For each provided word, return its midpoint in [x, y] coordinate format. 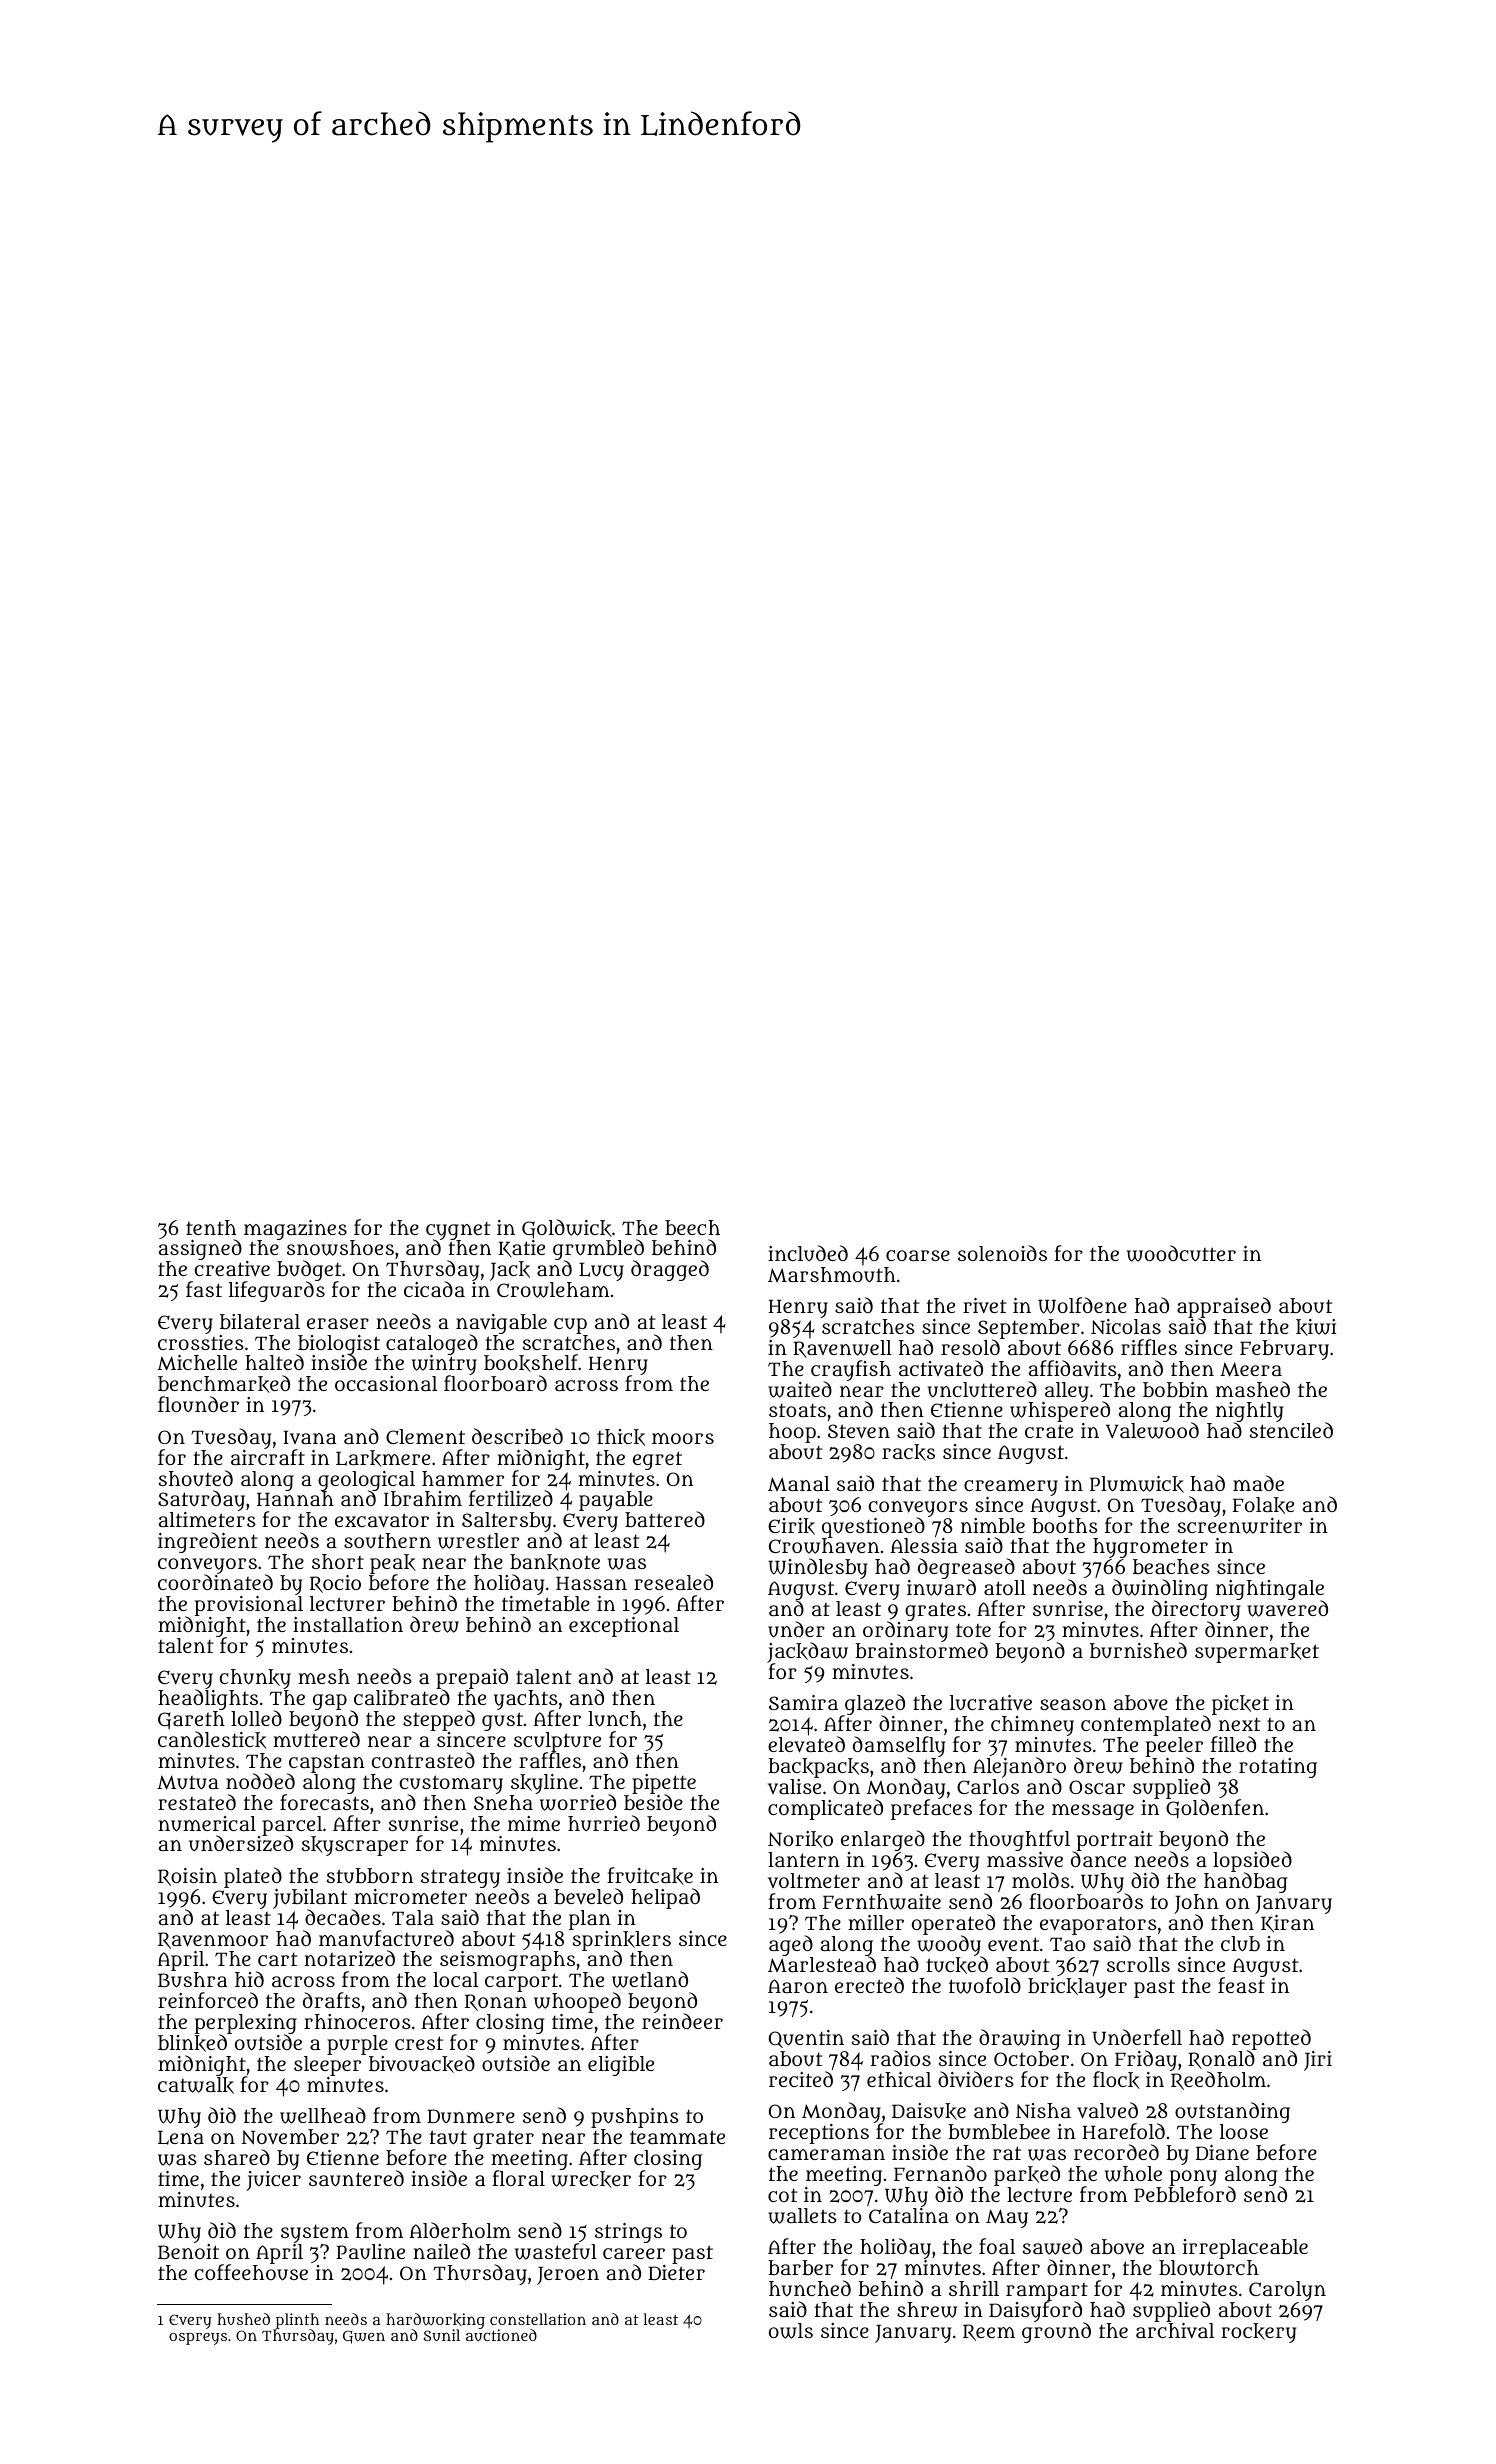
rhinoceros [357, 2021]
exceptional [624, 1627]
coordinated [215, 1582]
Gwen [364, 2337]
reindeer [682, 2021]
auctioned [501, 2335]
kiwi [1316, 1327]
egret [657, 1460]
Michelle [197, 1363]
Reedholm [1218, 2080]
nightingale [1270, 1590]
